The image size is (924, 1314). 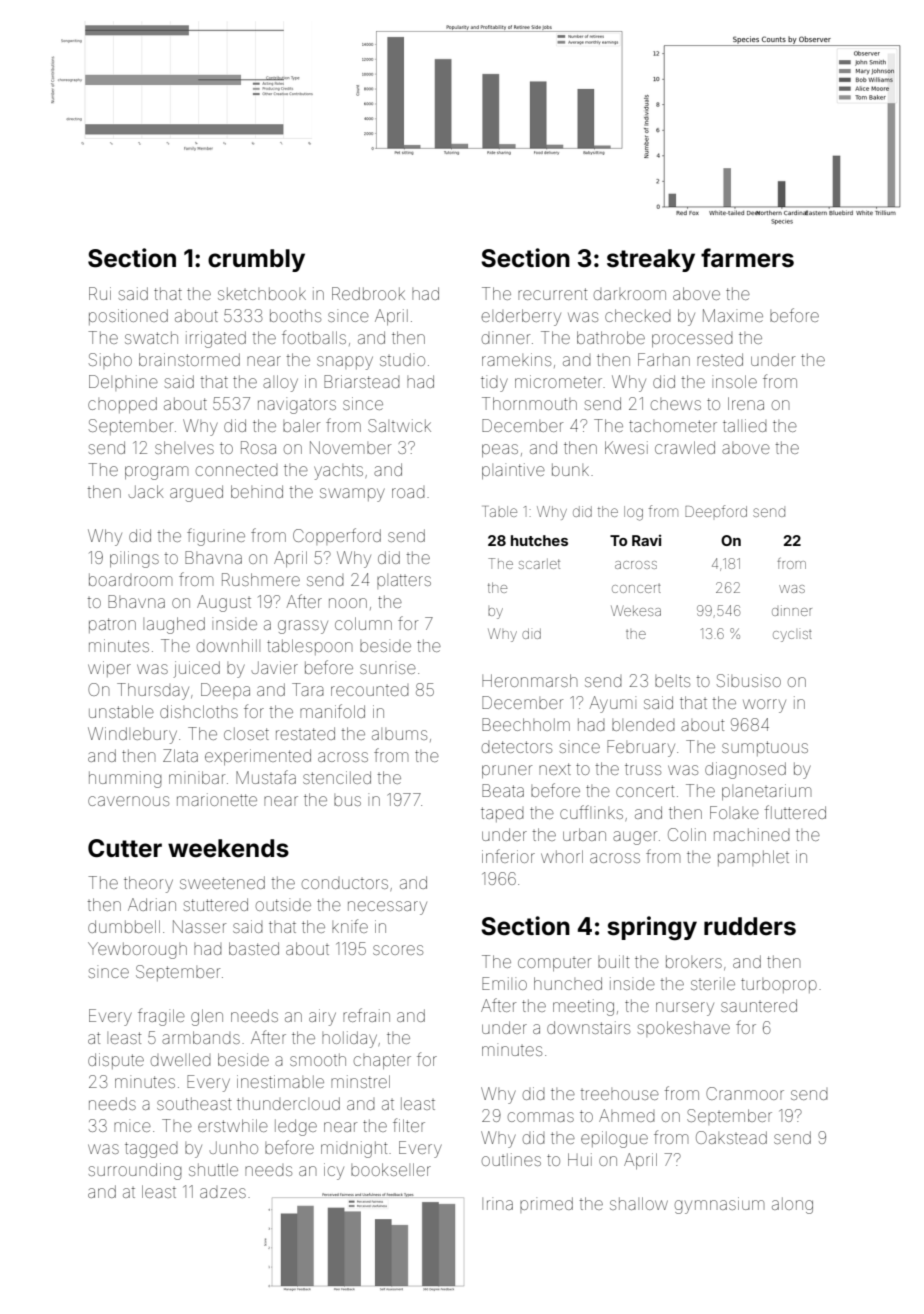 I want to click on Sipho, so click(x=110, y=361).
